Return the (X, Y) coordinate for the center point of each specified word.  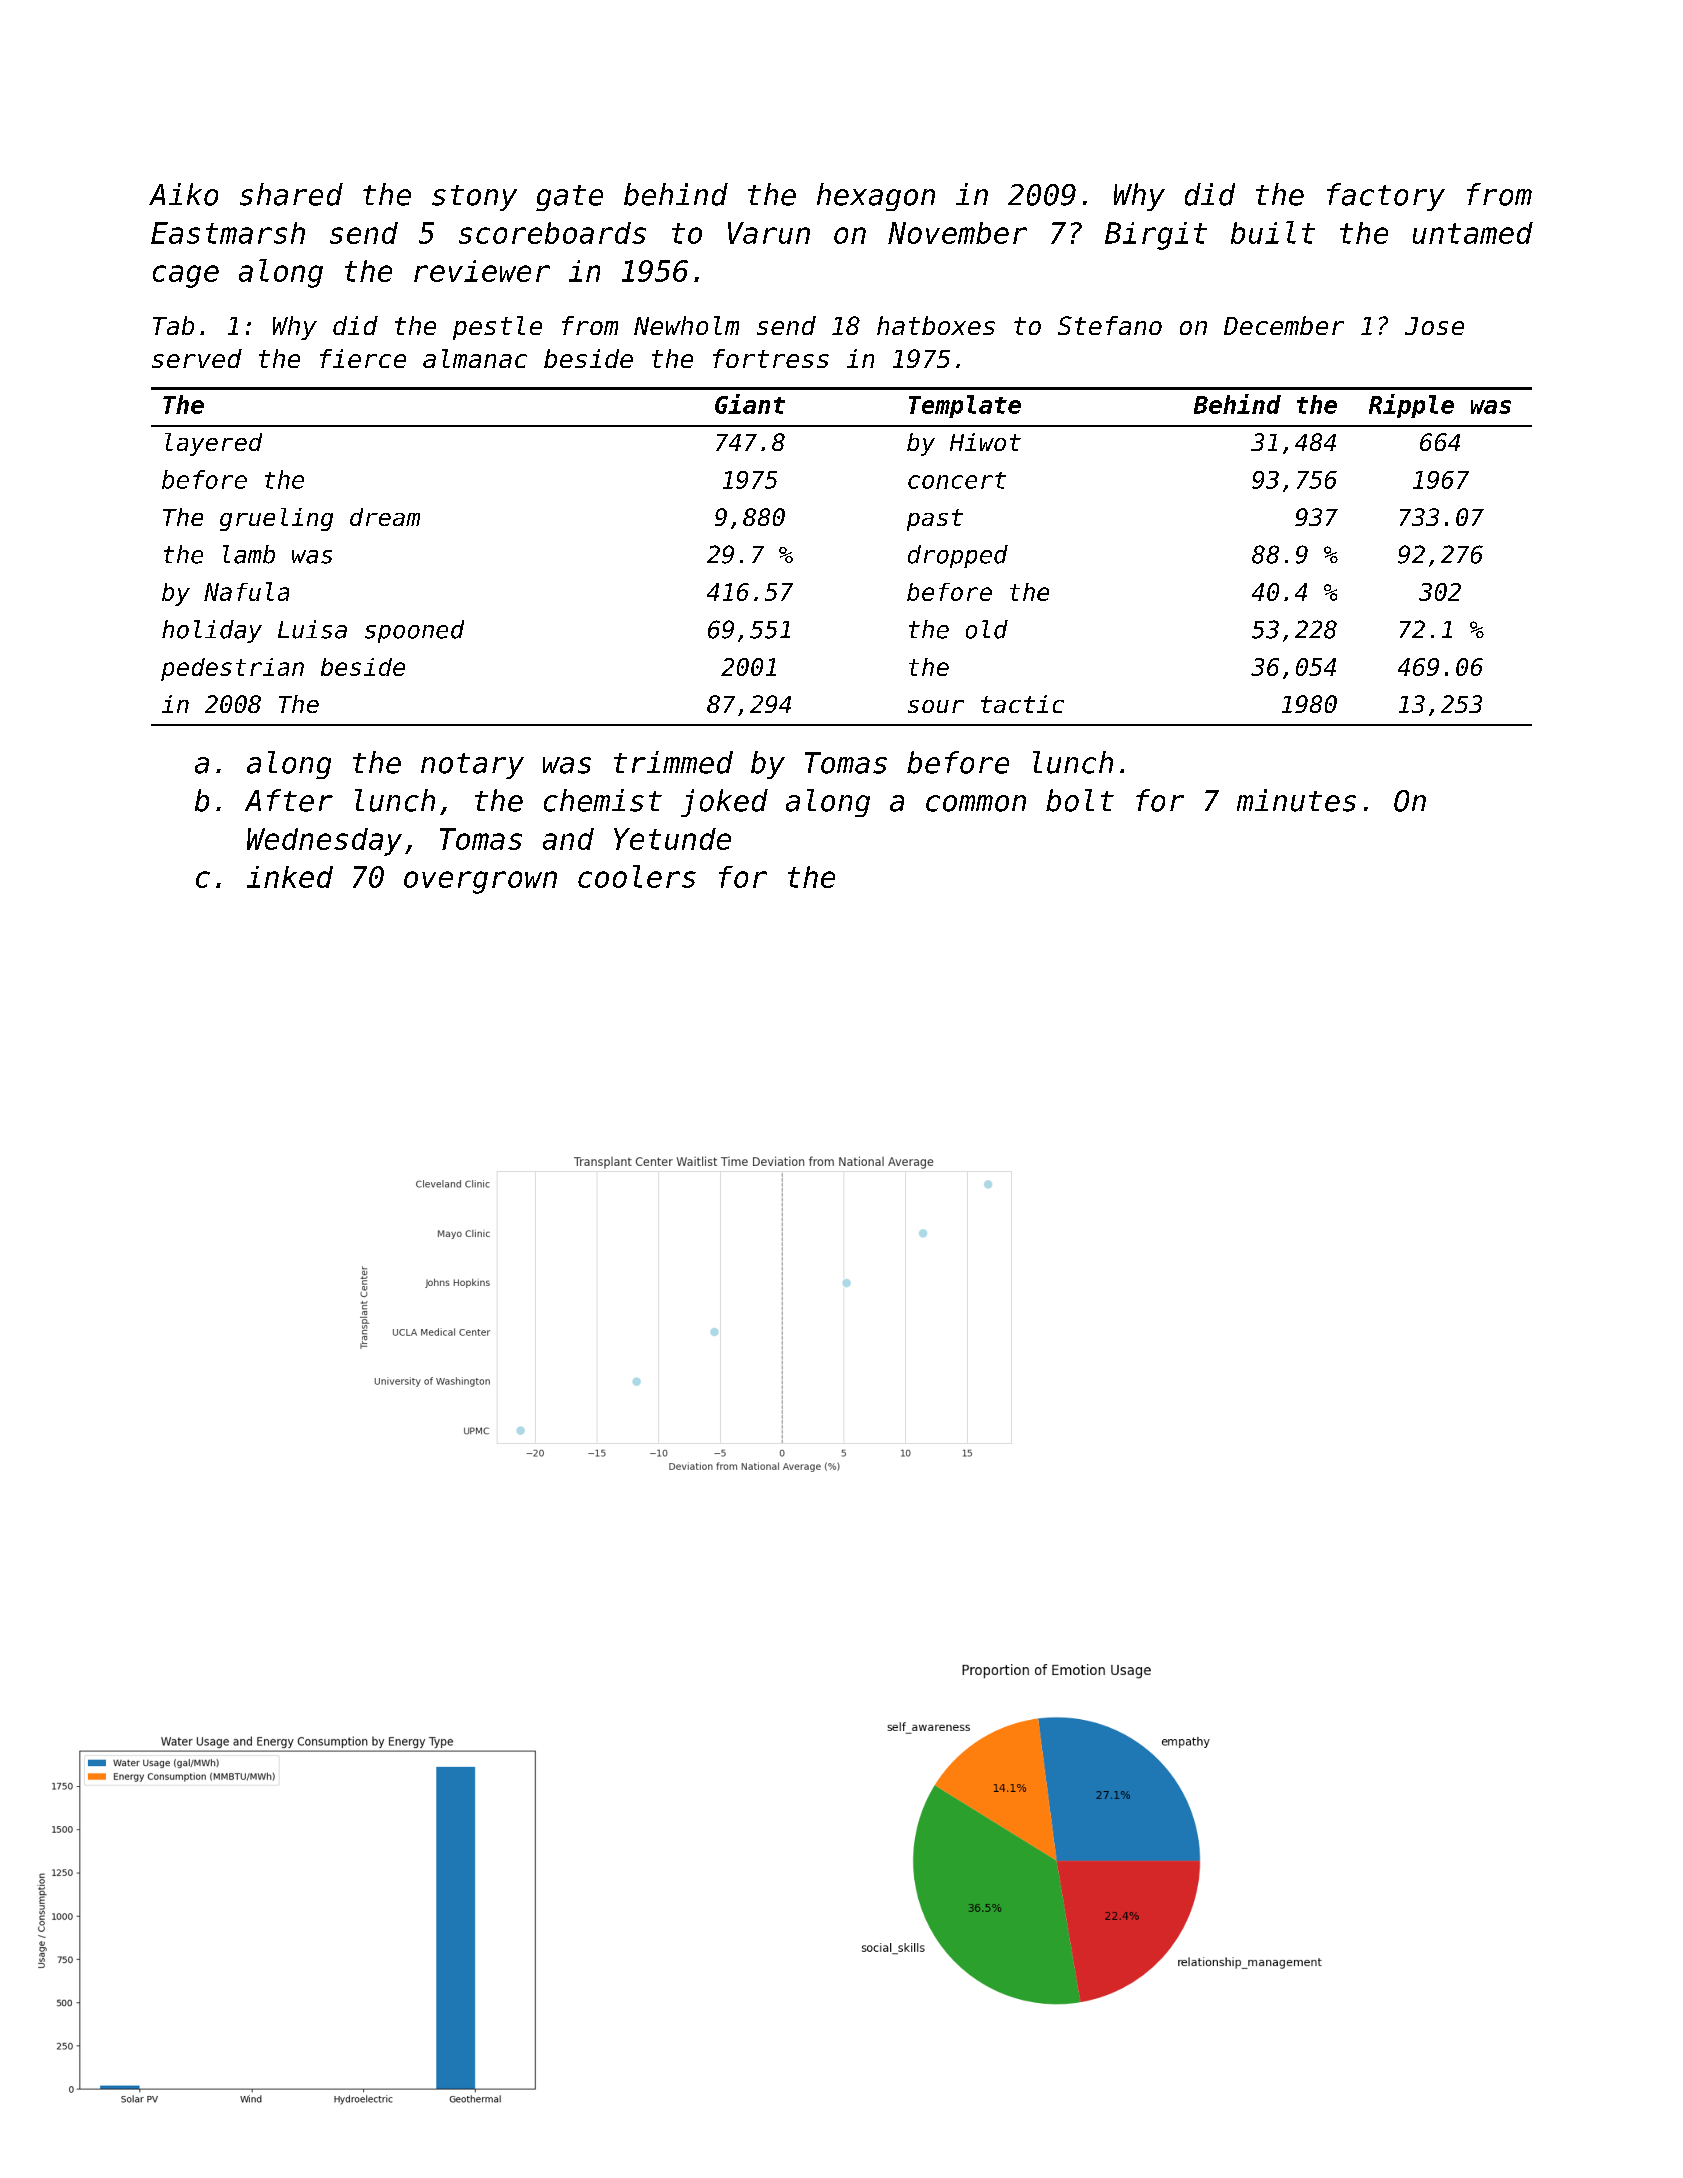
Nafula (246, 591)
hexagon (876, 197)
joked (724, 803)
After (289, 800)
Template (965, 406)
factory (1386, 197)
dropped (958, 556)
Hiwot (985, 442)
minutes (1296, 800)
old (987, 629)
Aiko (183, 194)
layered (213, 444)
